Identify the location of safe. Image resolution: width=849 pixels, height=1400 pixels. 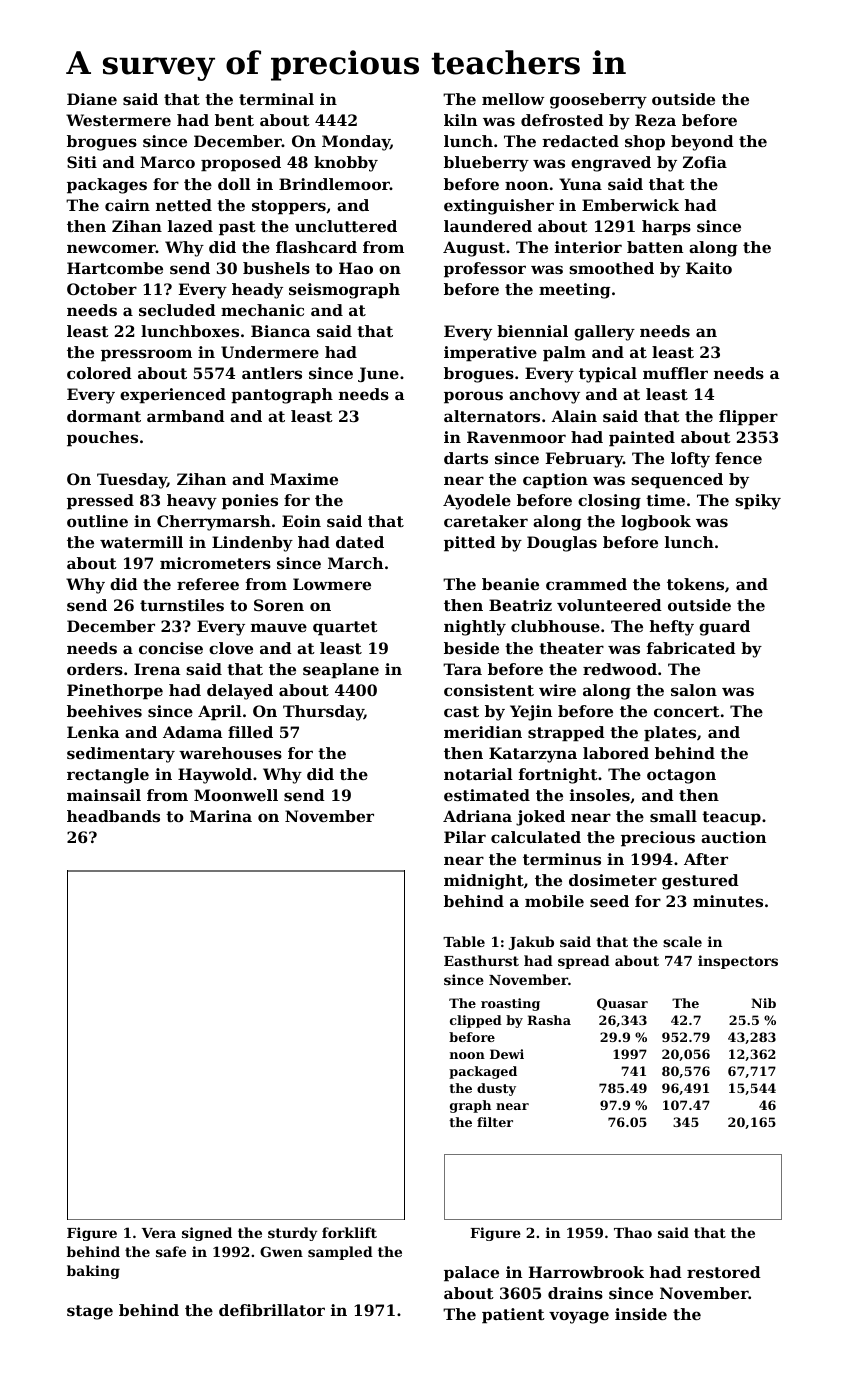
(171, 1251).
